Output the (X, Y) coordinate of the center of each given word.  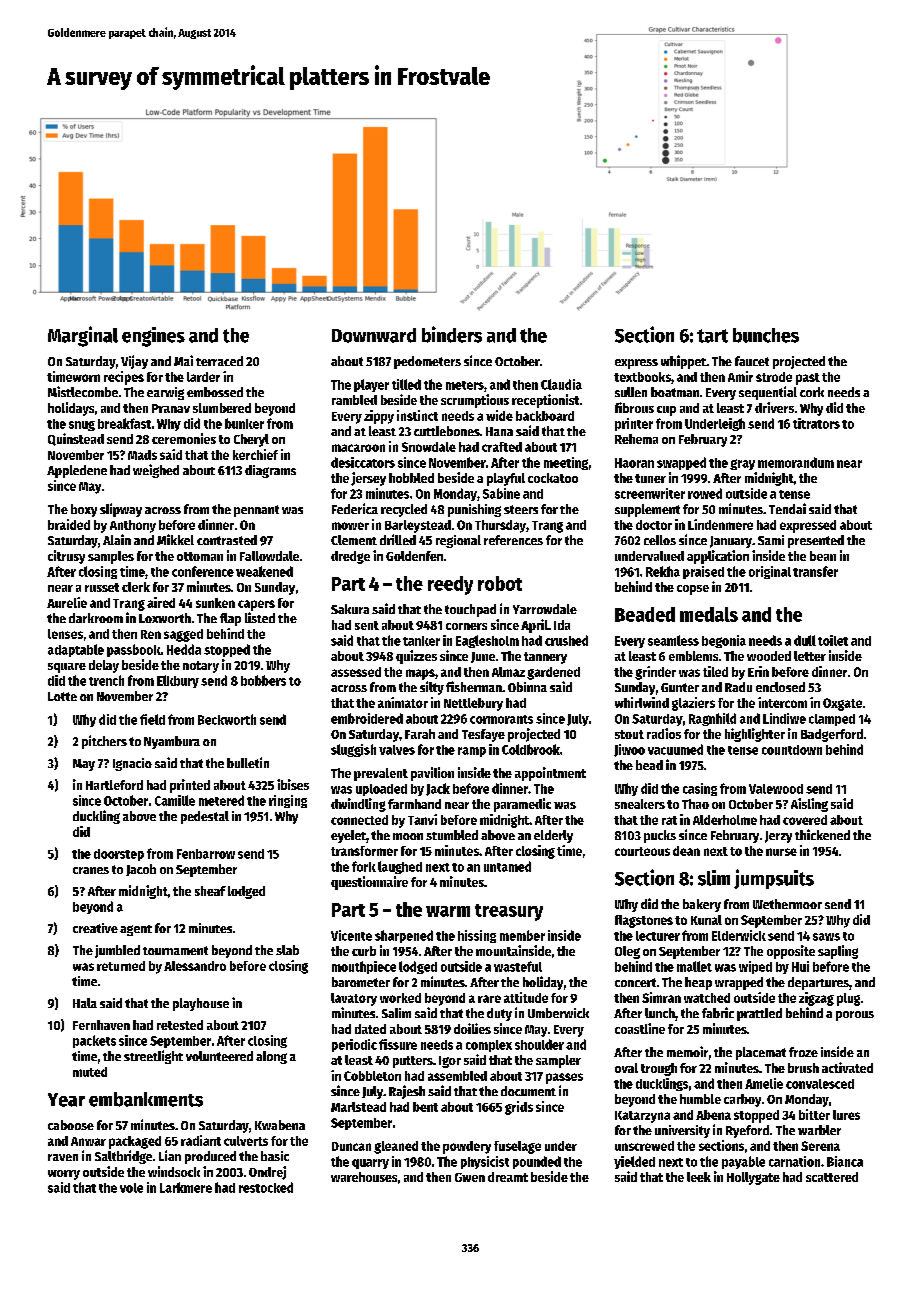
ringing (288, 801)
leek (699, 1177)
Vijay (134, 362)
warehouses (364, 1177)
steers (521, 509)
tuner (650, 478)
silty (432, 688)
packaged (135, 1142)
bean (823, 556)
